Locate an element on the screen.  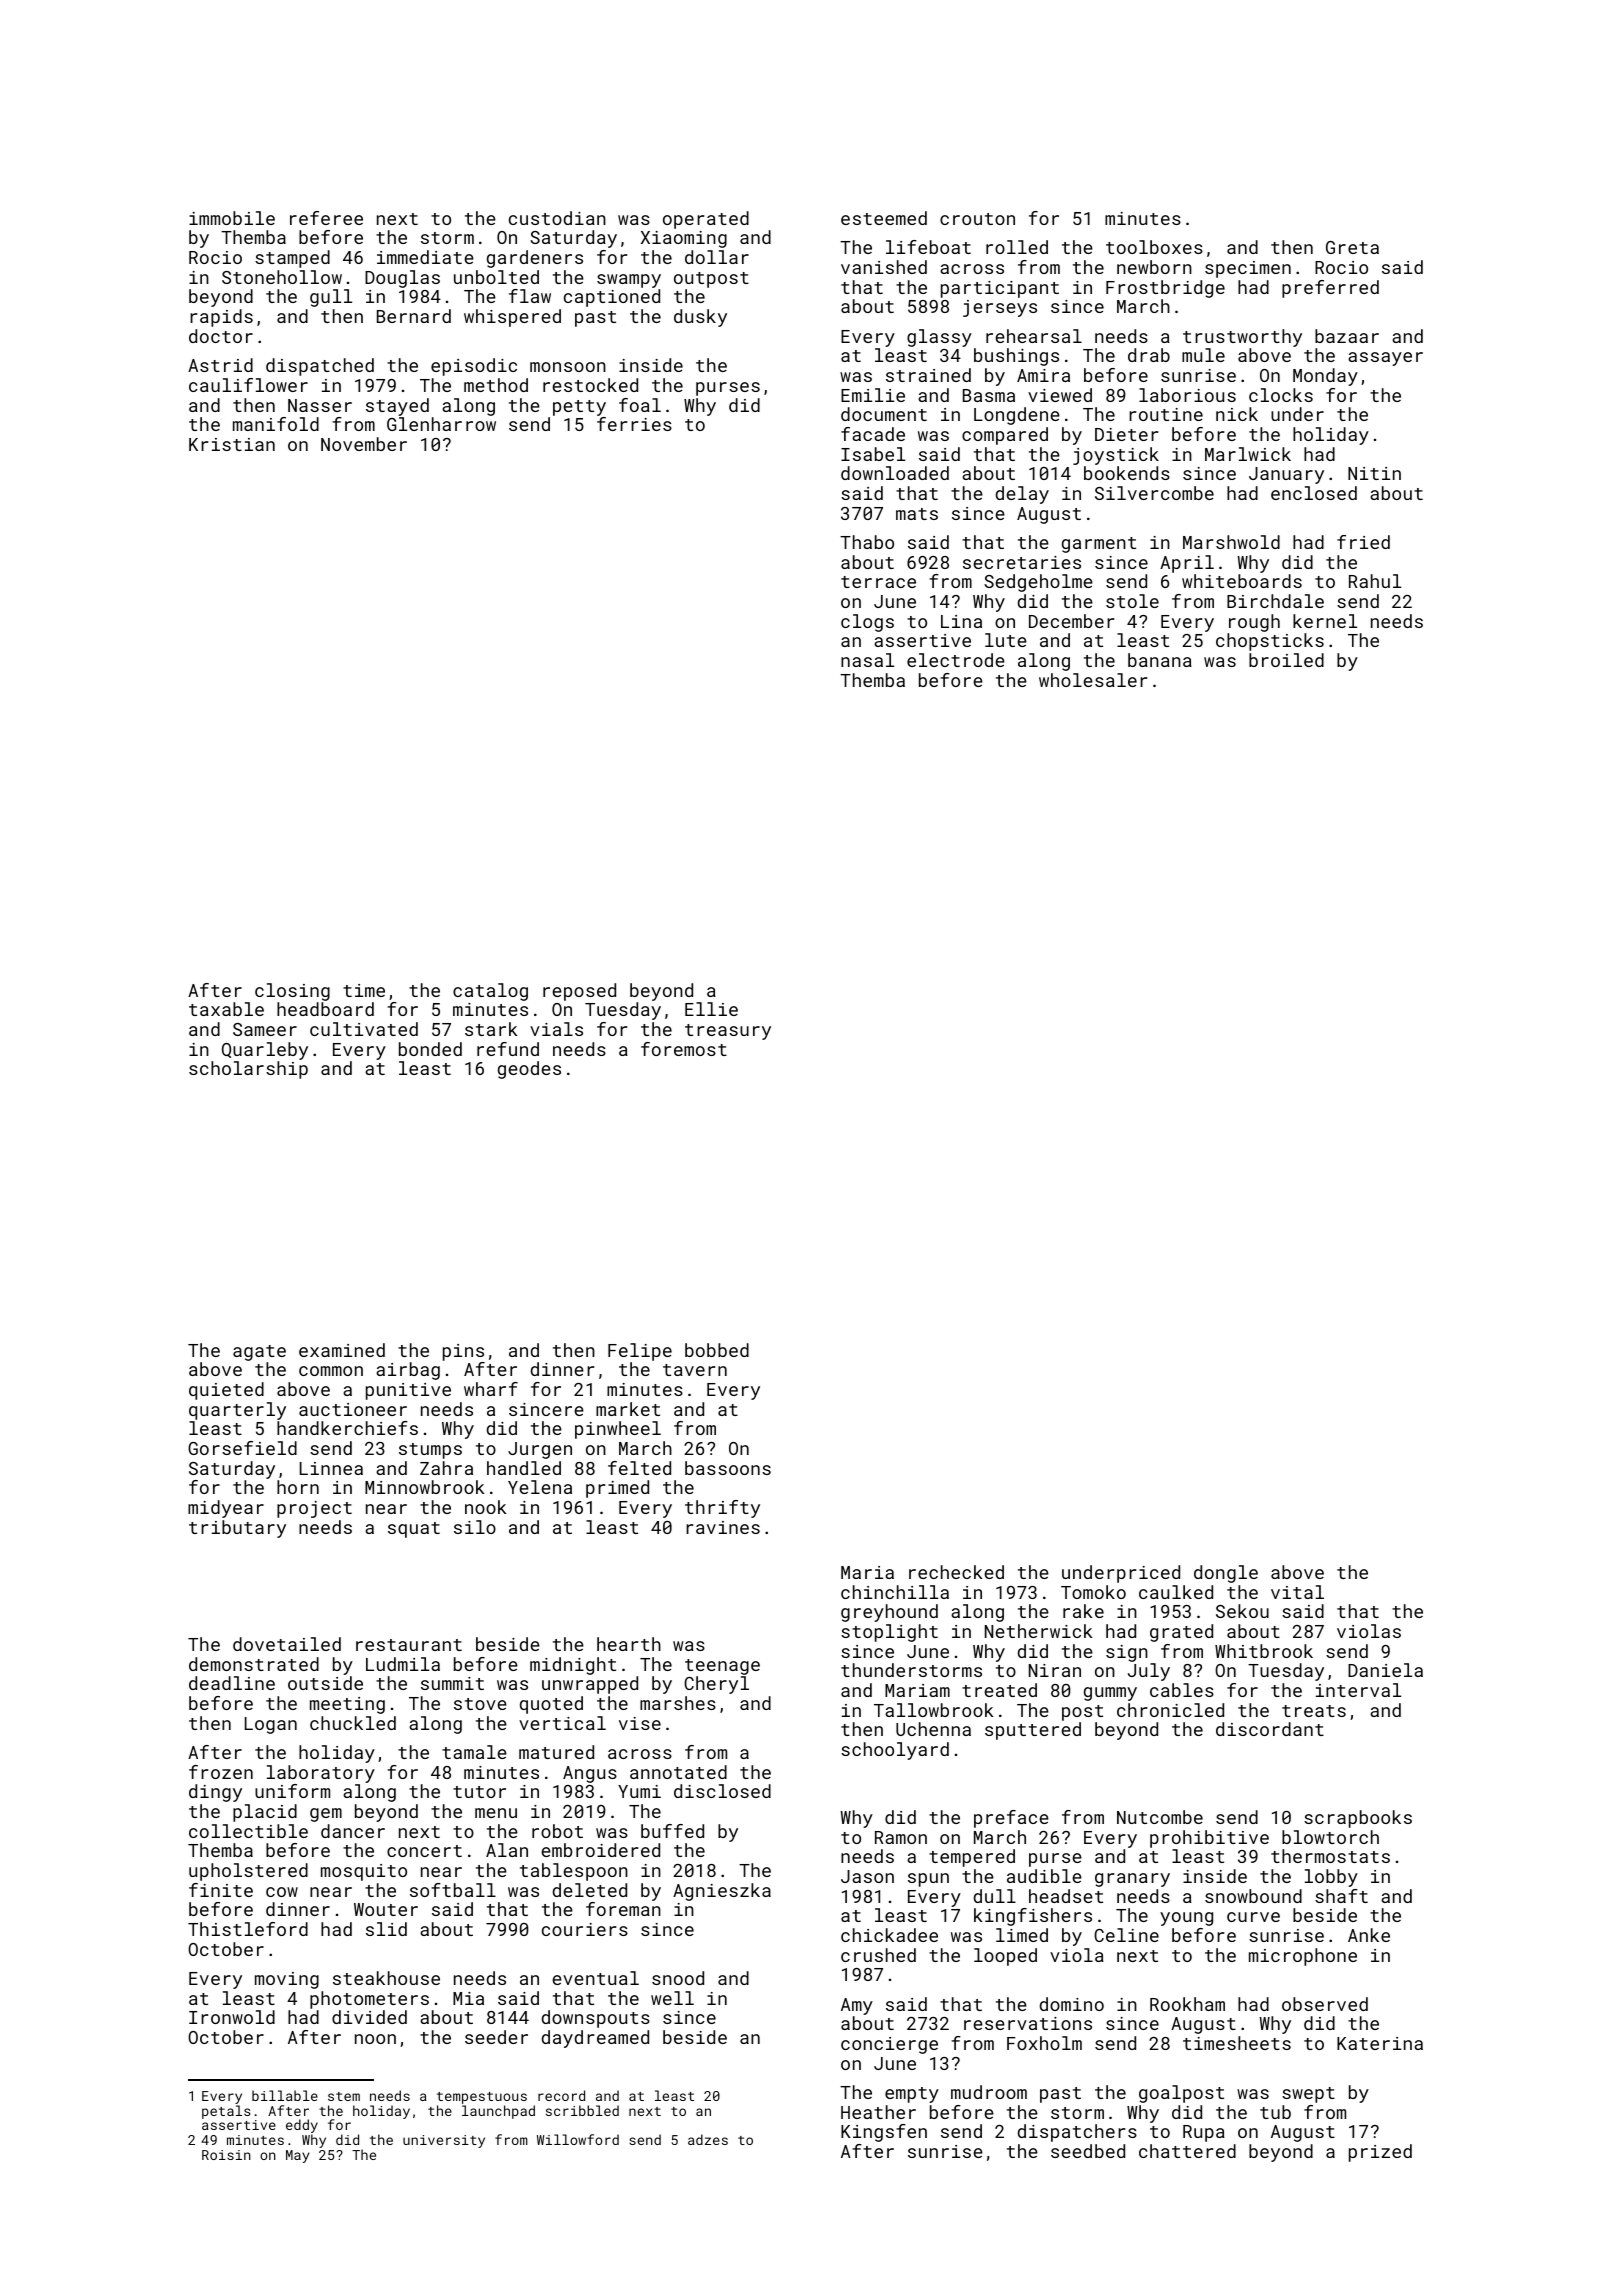
terrace is located at coordinates (878, 582).
